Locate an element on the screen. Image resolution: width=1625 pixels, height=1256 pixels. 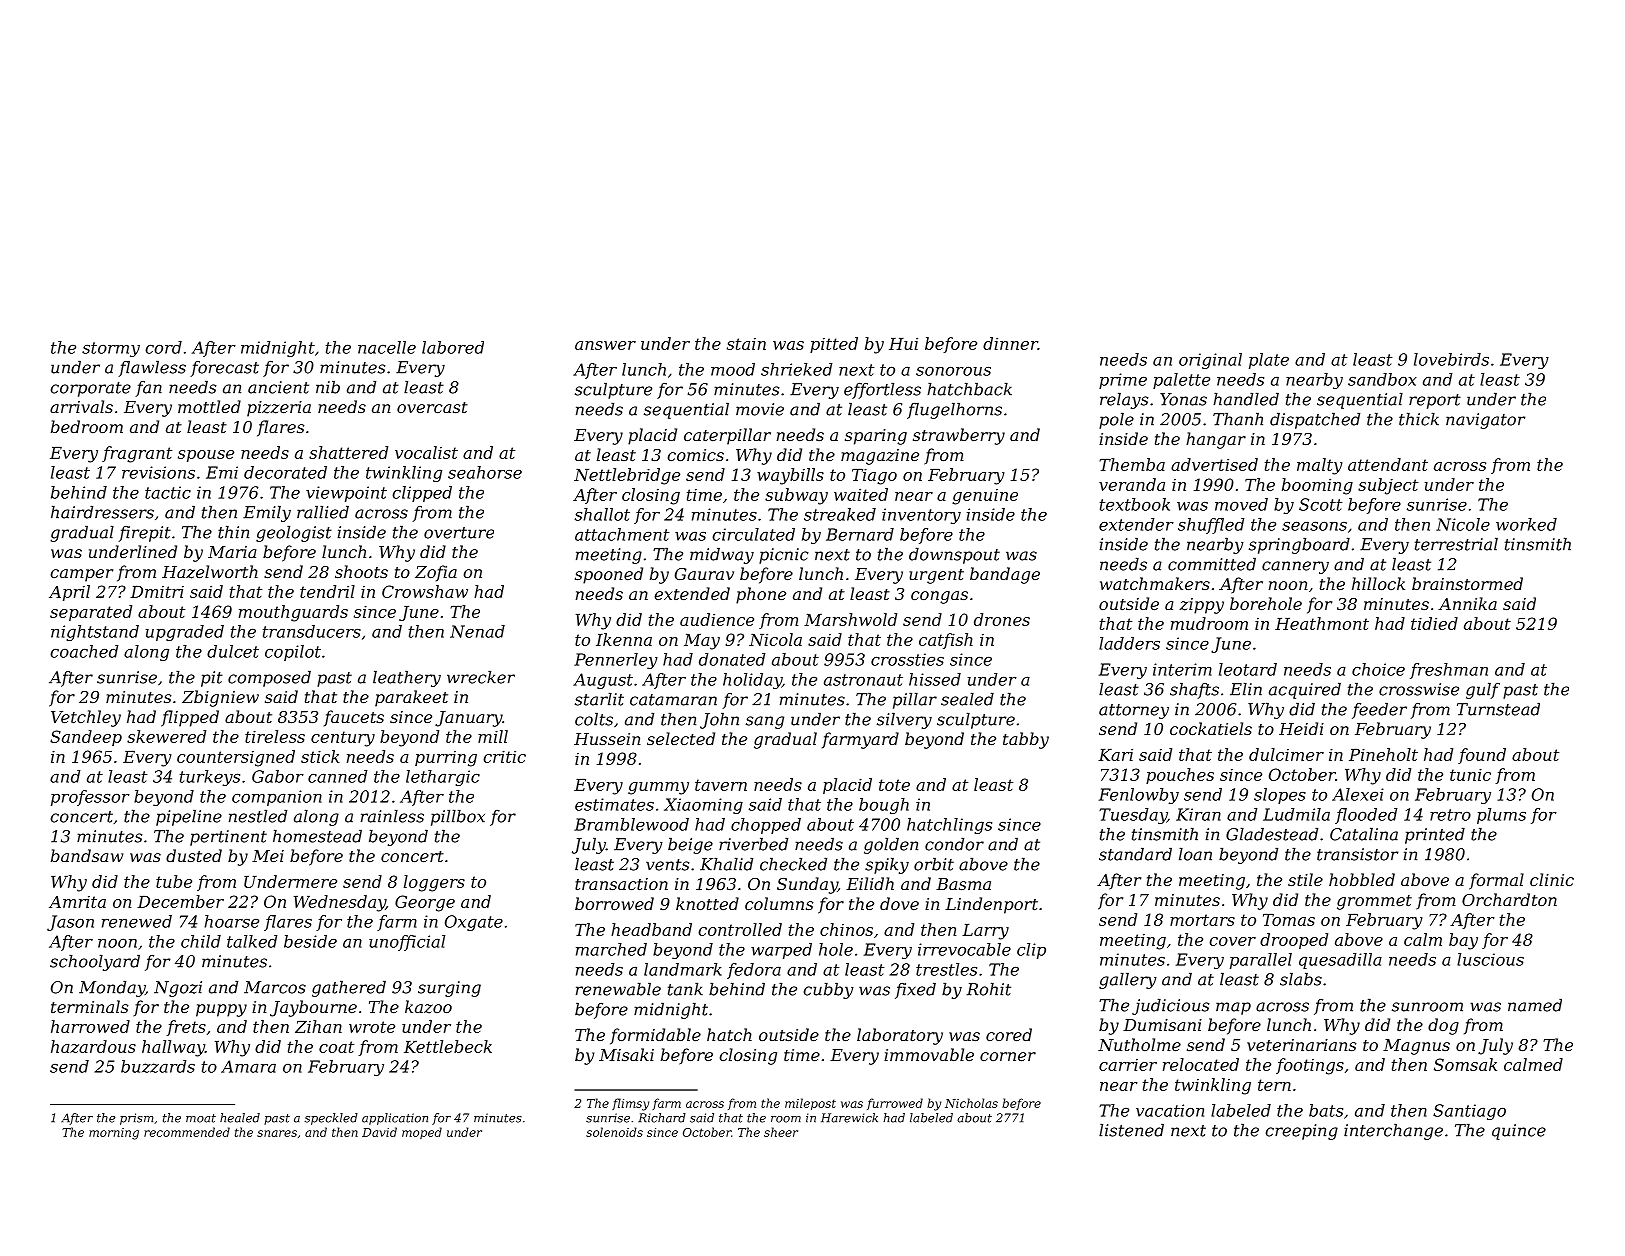
lethargic is located at coordinates (443, 778).
